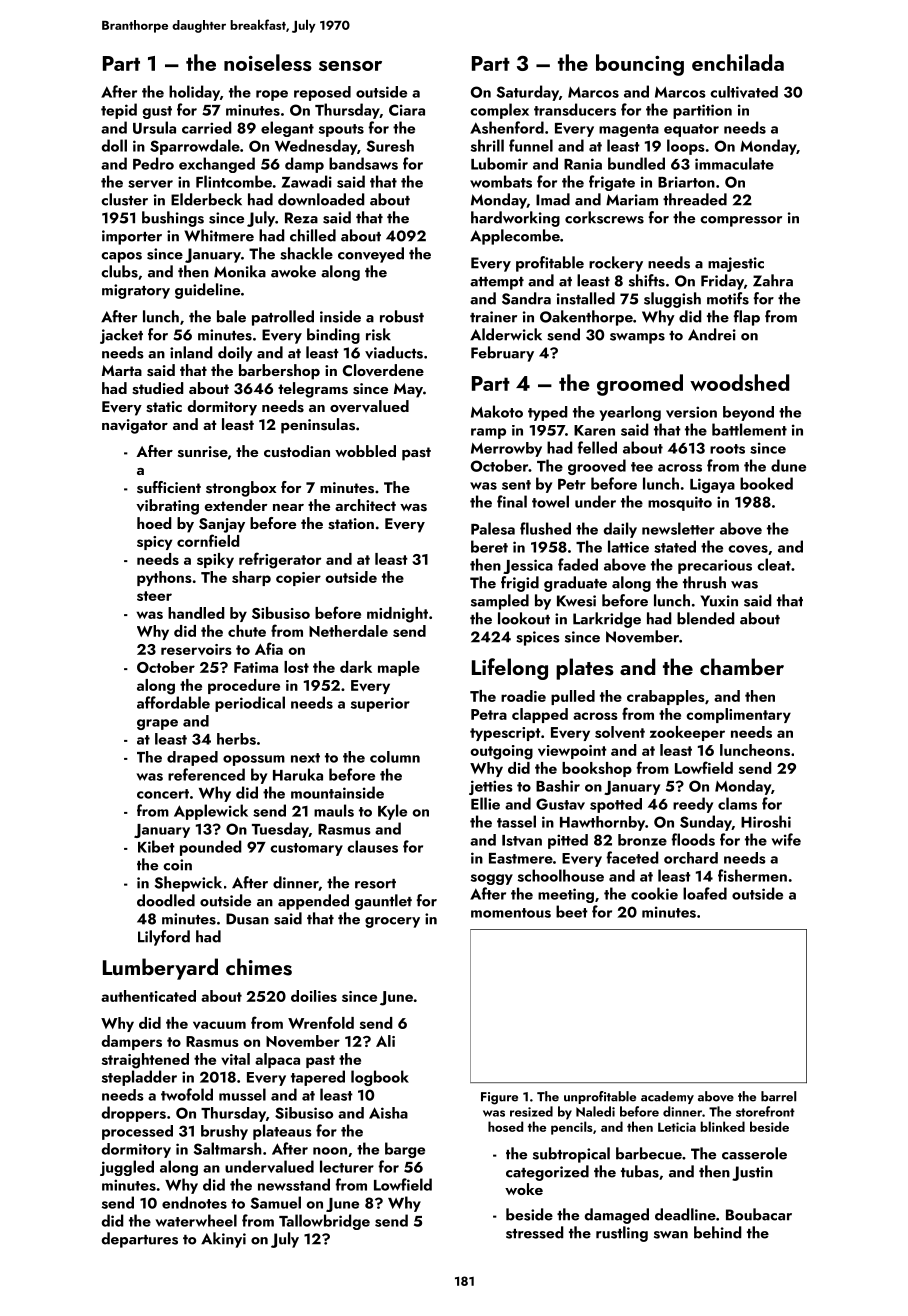 The width and height of the document is (908, 1316). I want to click on superior, so click(380, 704).
